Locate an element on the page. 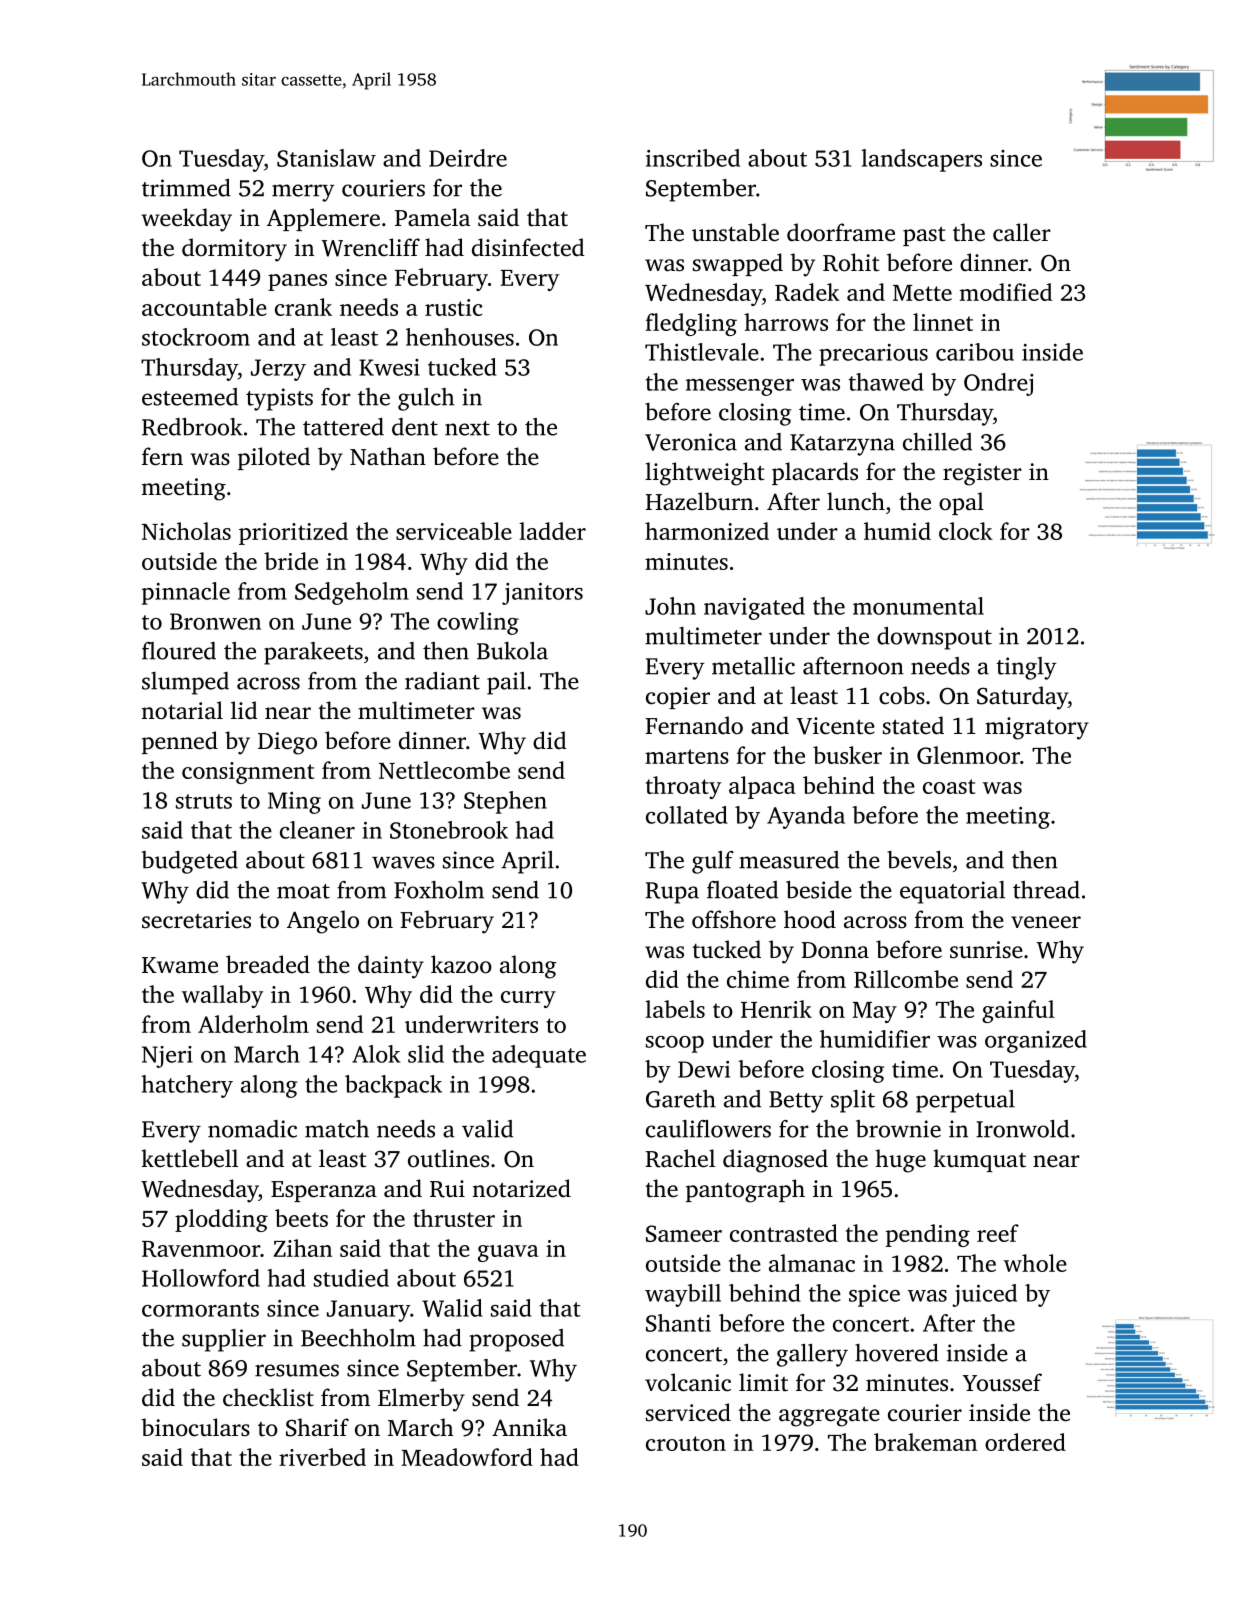  penned is located at coordinates (180, 742).
